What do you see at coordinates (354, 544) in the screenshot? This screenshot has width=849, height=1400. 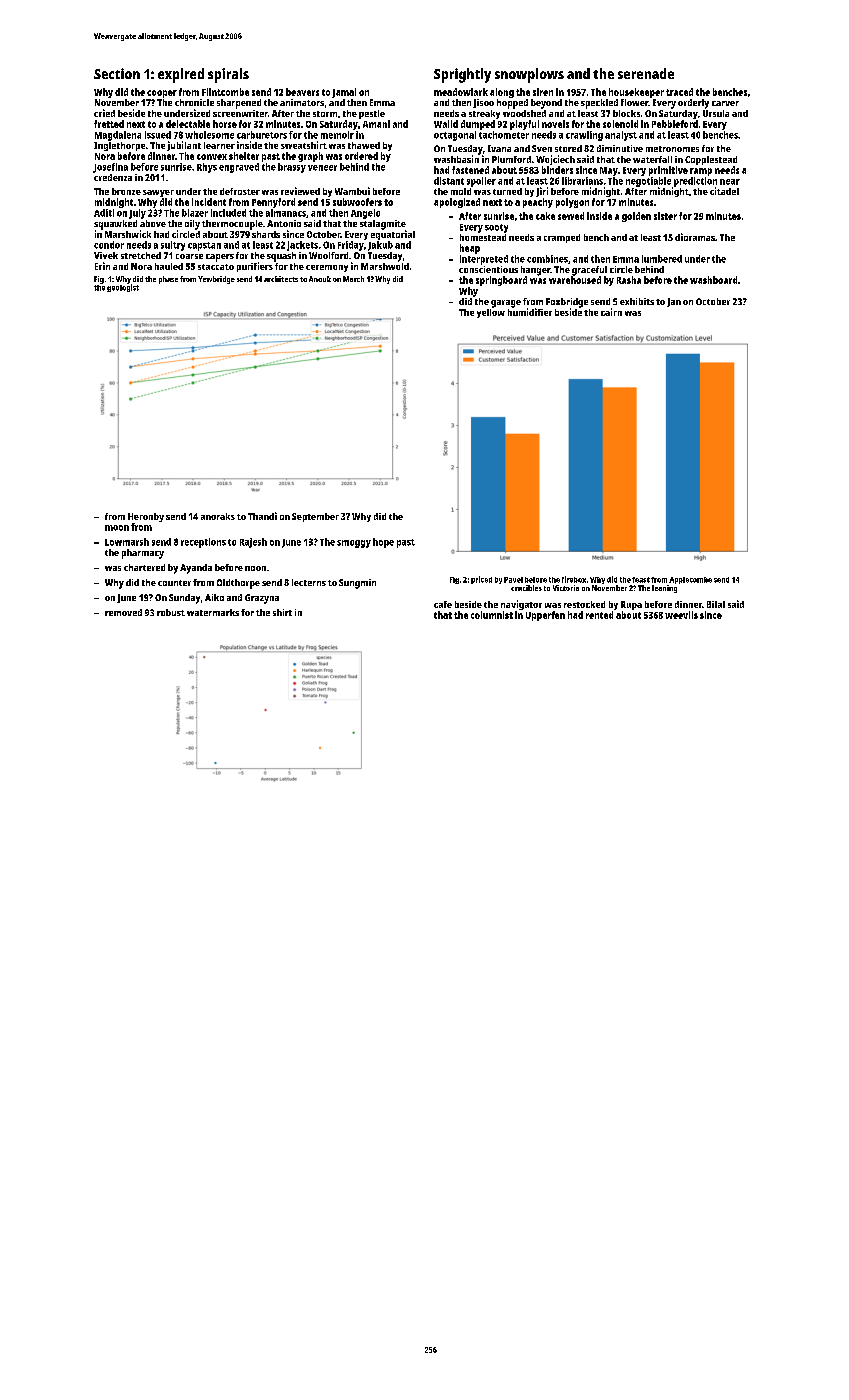 I see `smoggy` at bounding box center [354, 544].
